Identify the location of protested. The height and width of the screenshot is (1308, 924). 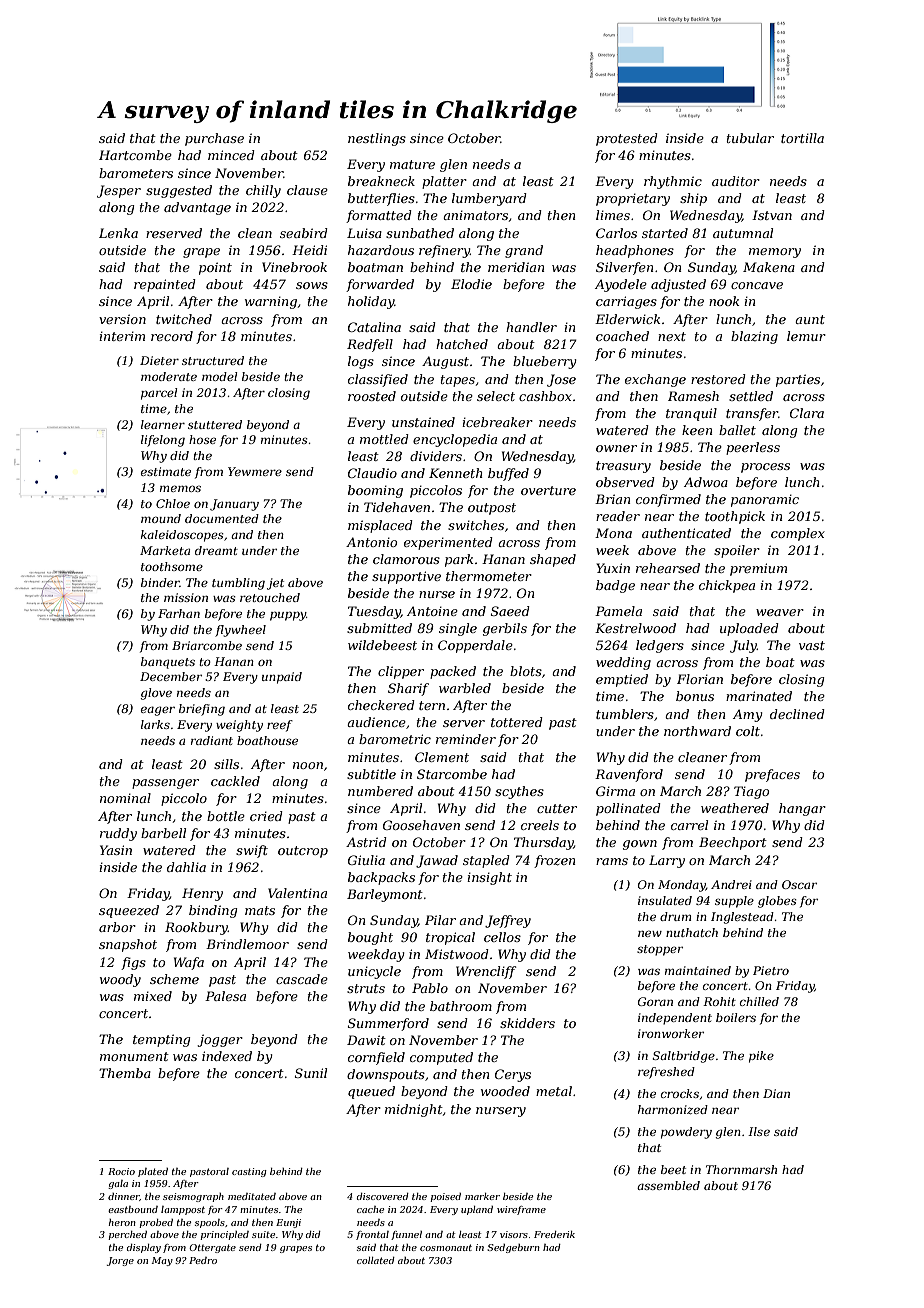
(627, 139).
